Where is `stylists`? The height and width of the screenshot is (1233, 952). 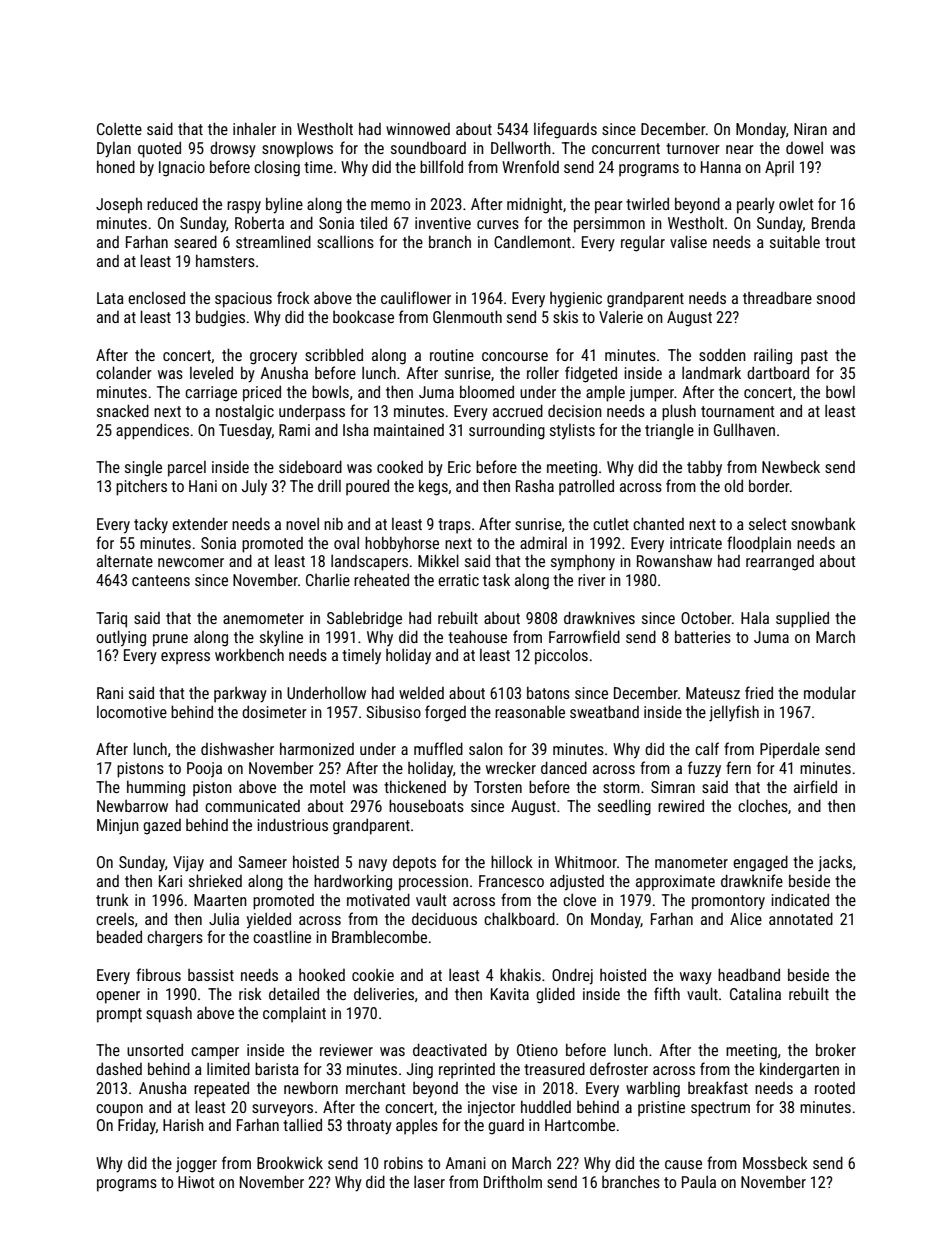
stylists is located at coordinates (572, 432).
